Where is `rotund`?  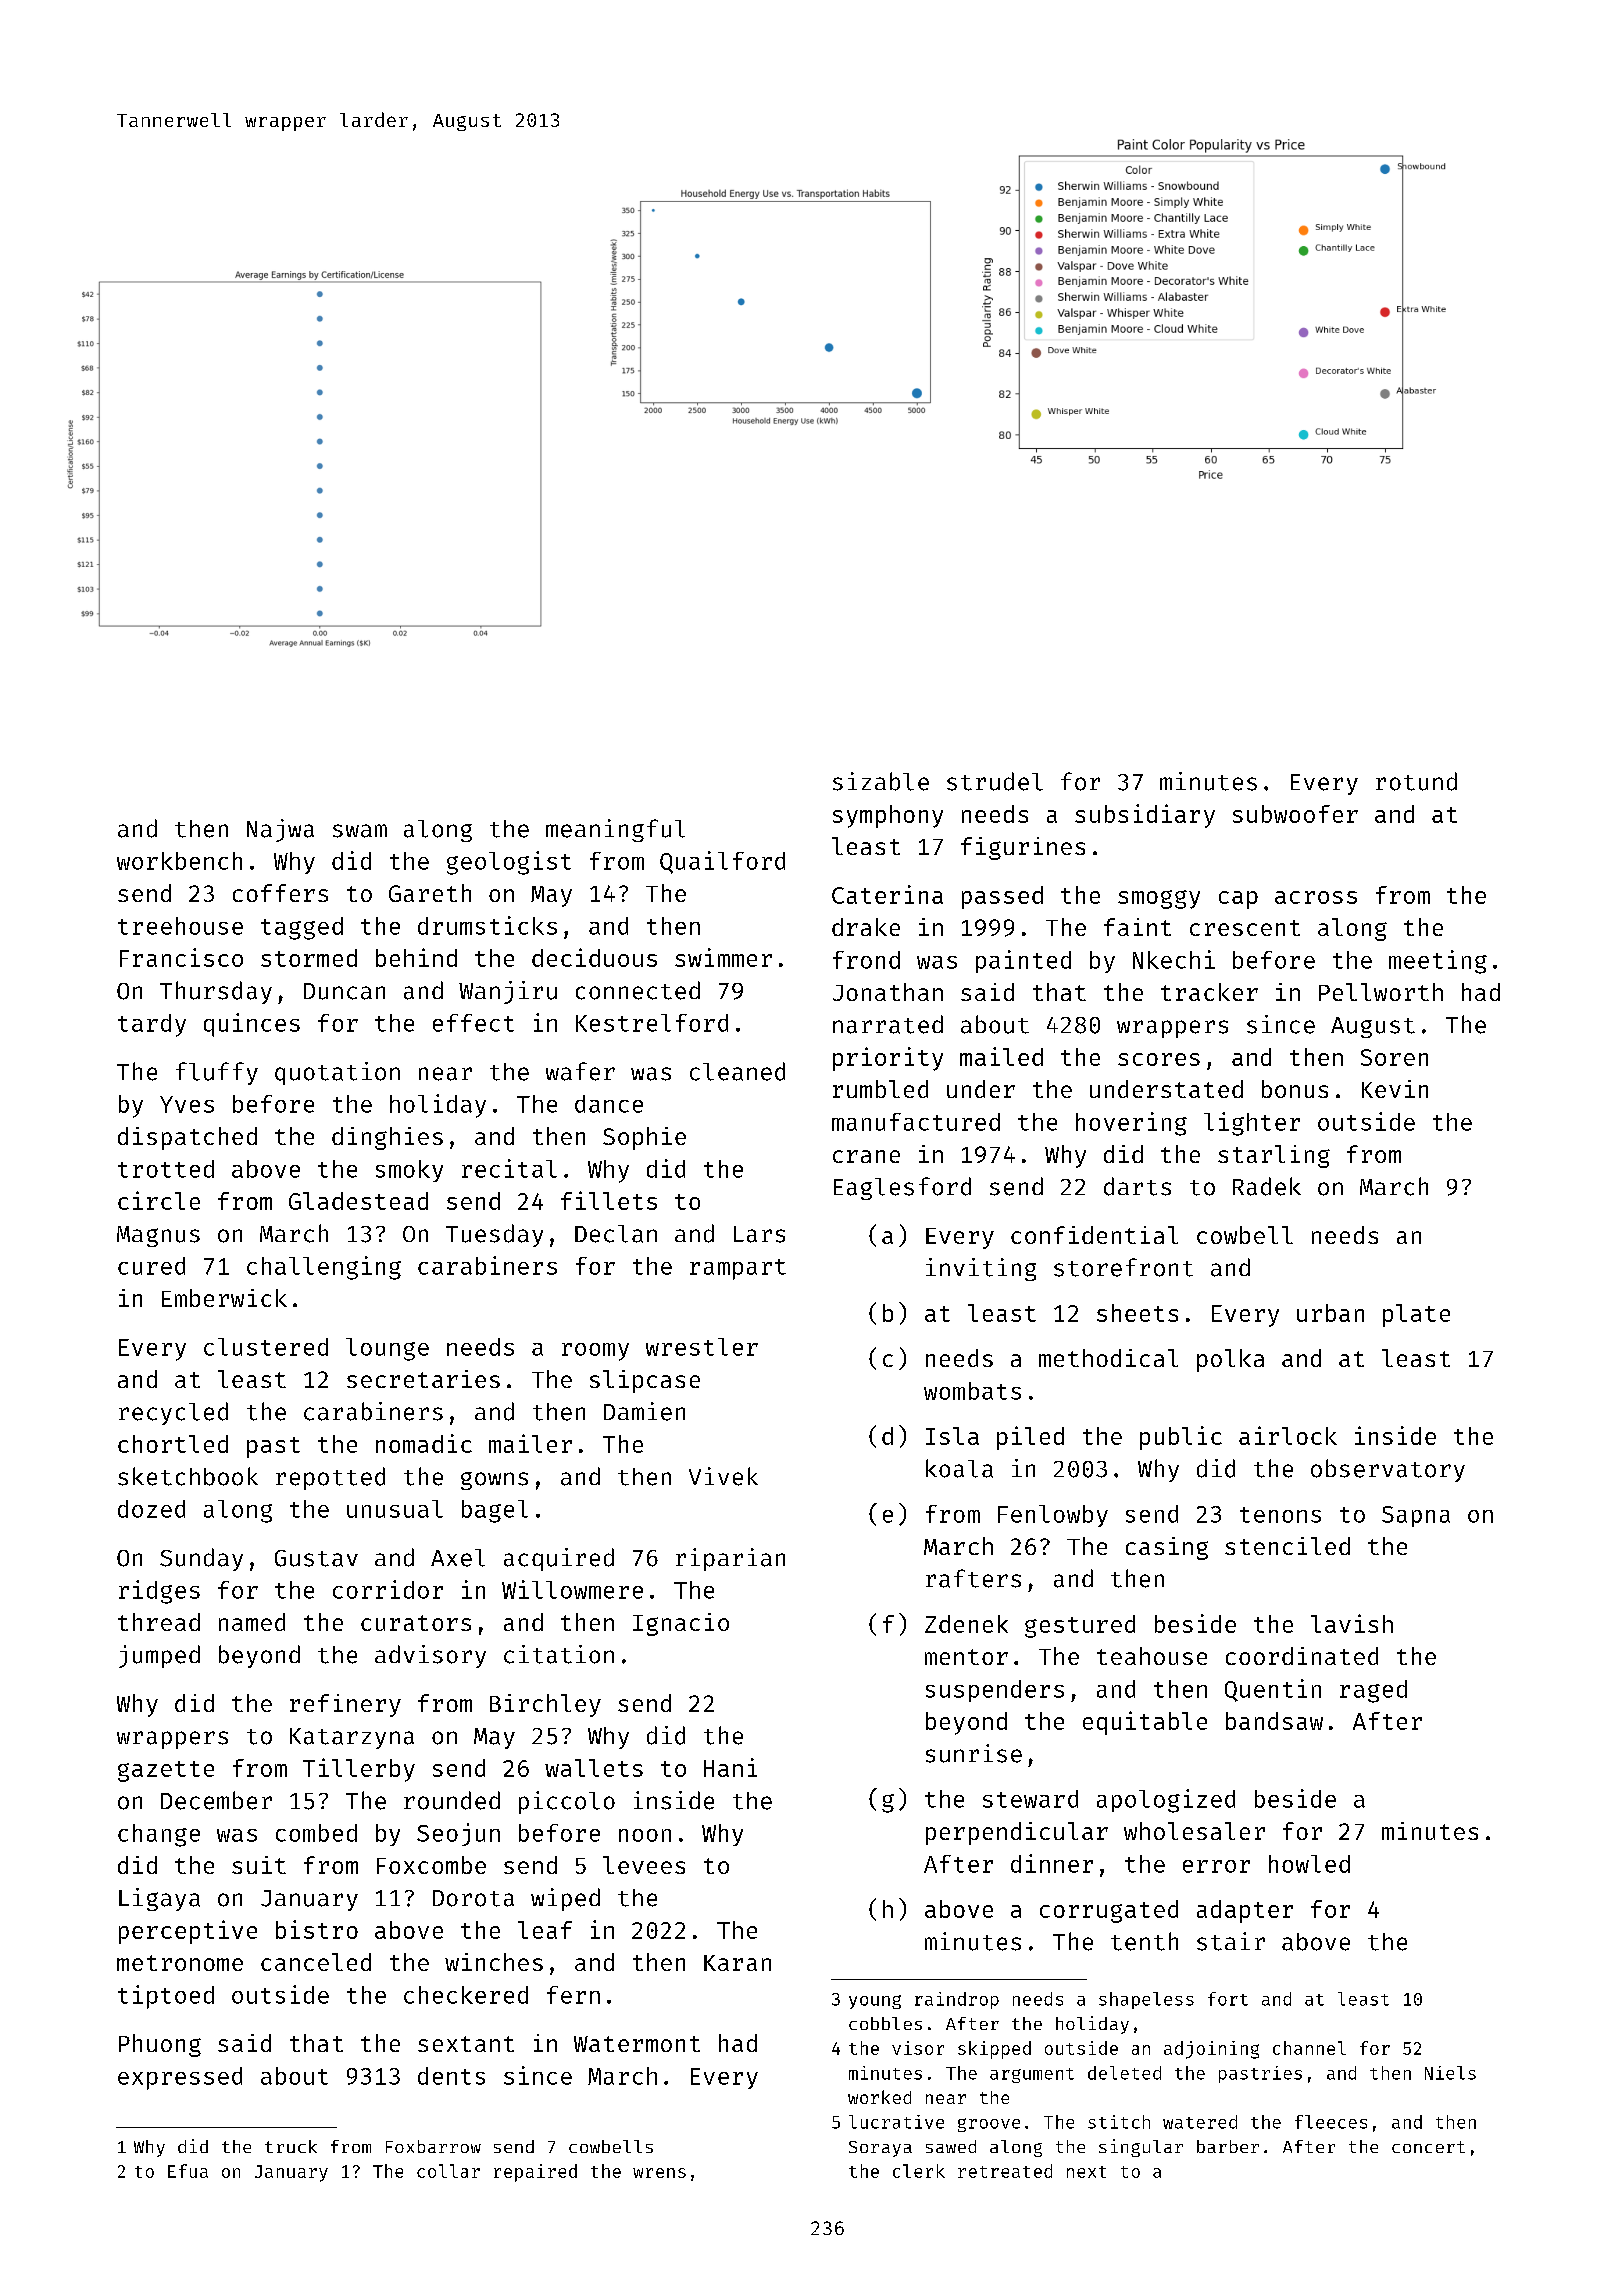
rotund is located at coordinates (1416, 781).
